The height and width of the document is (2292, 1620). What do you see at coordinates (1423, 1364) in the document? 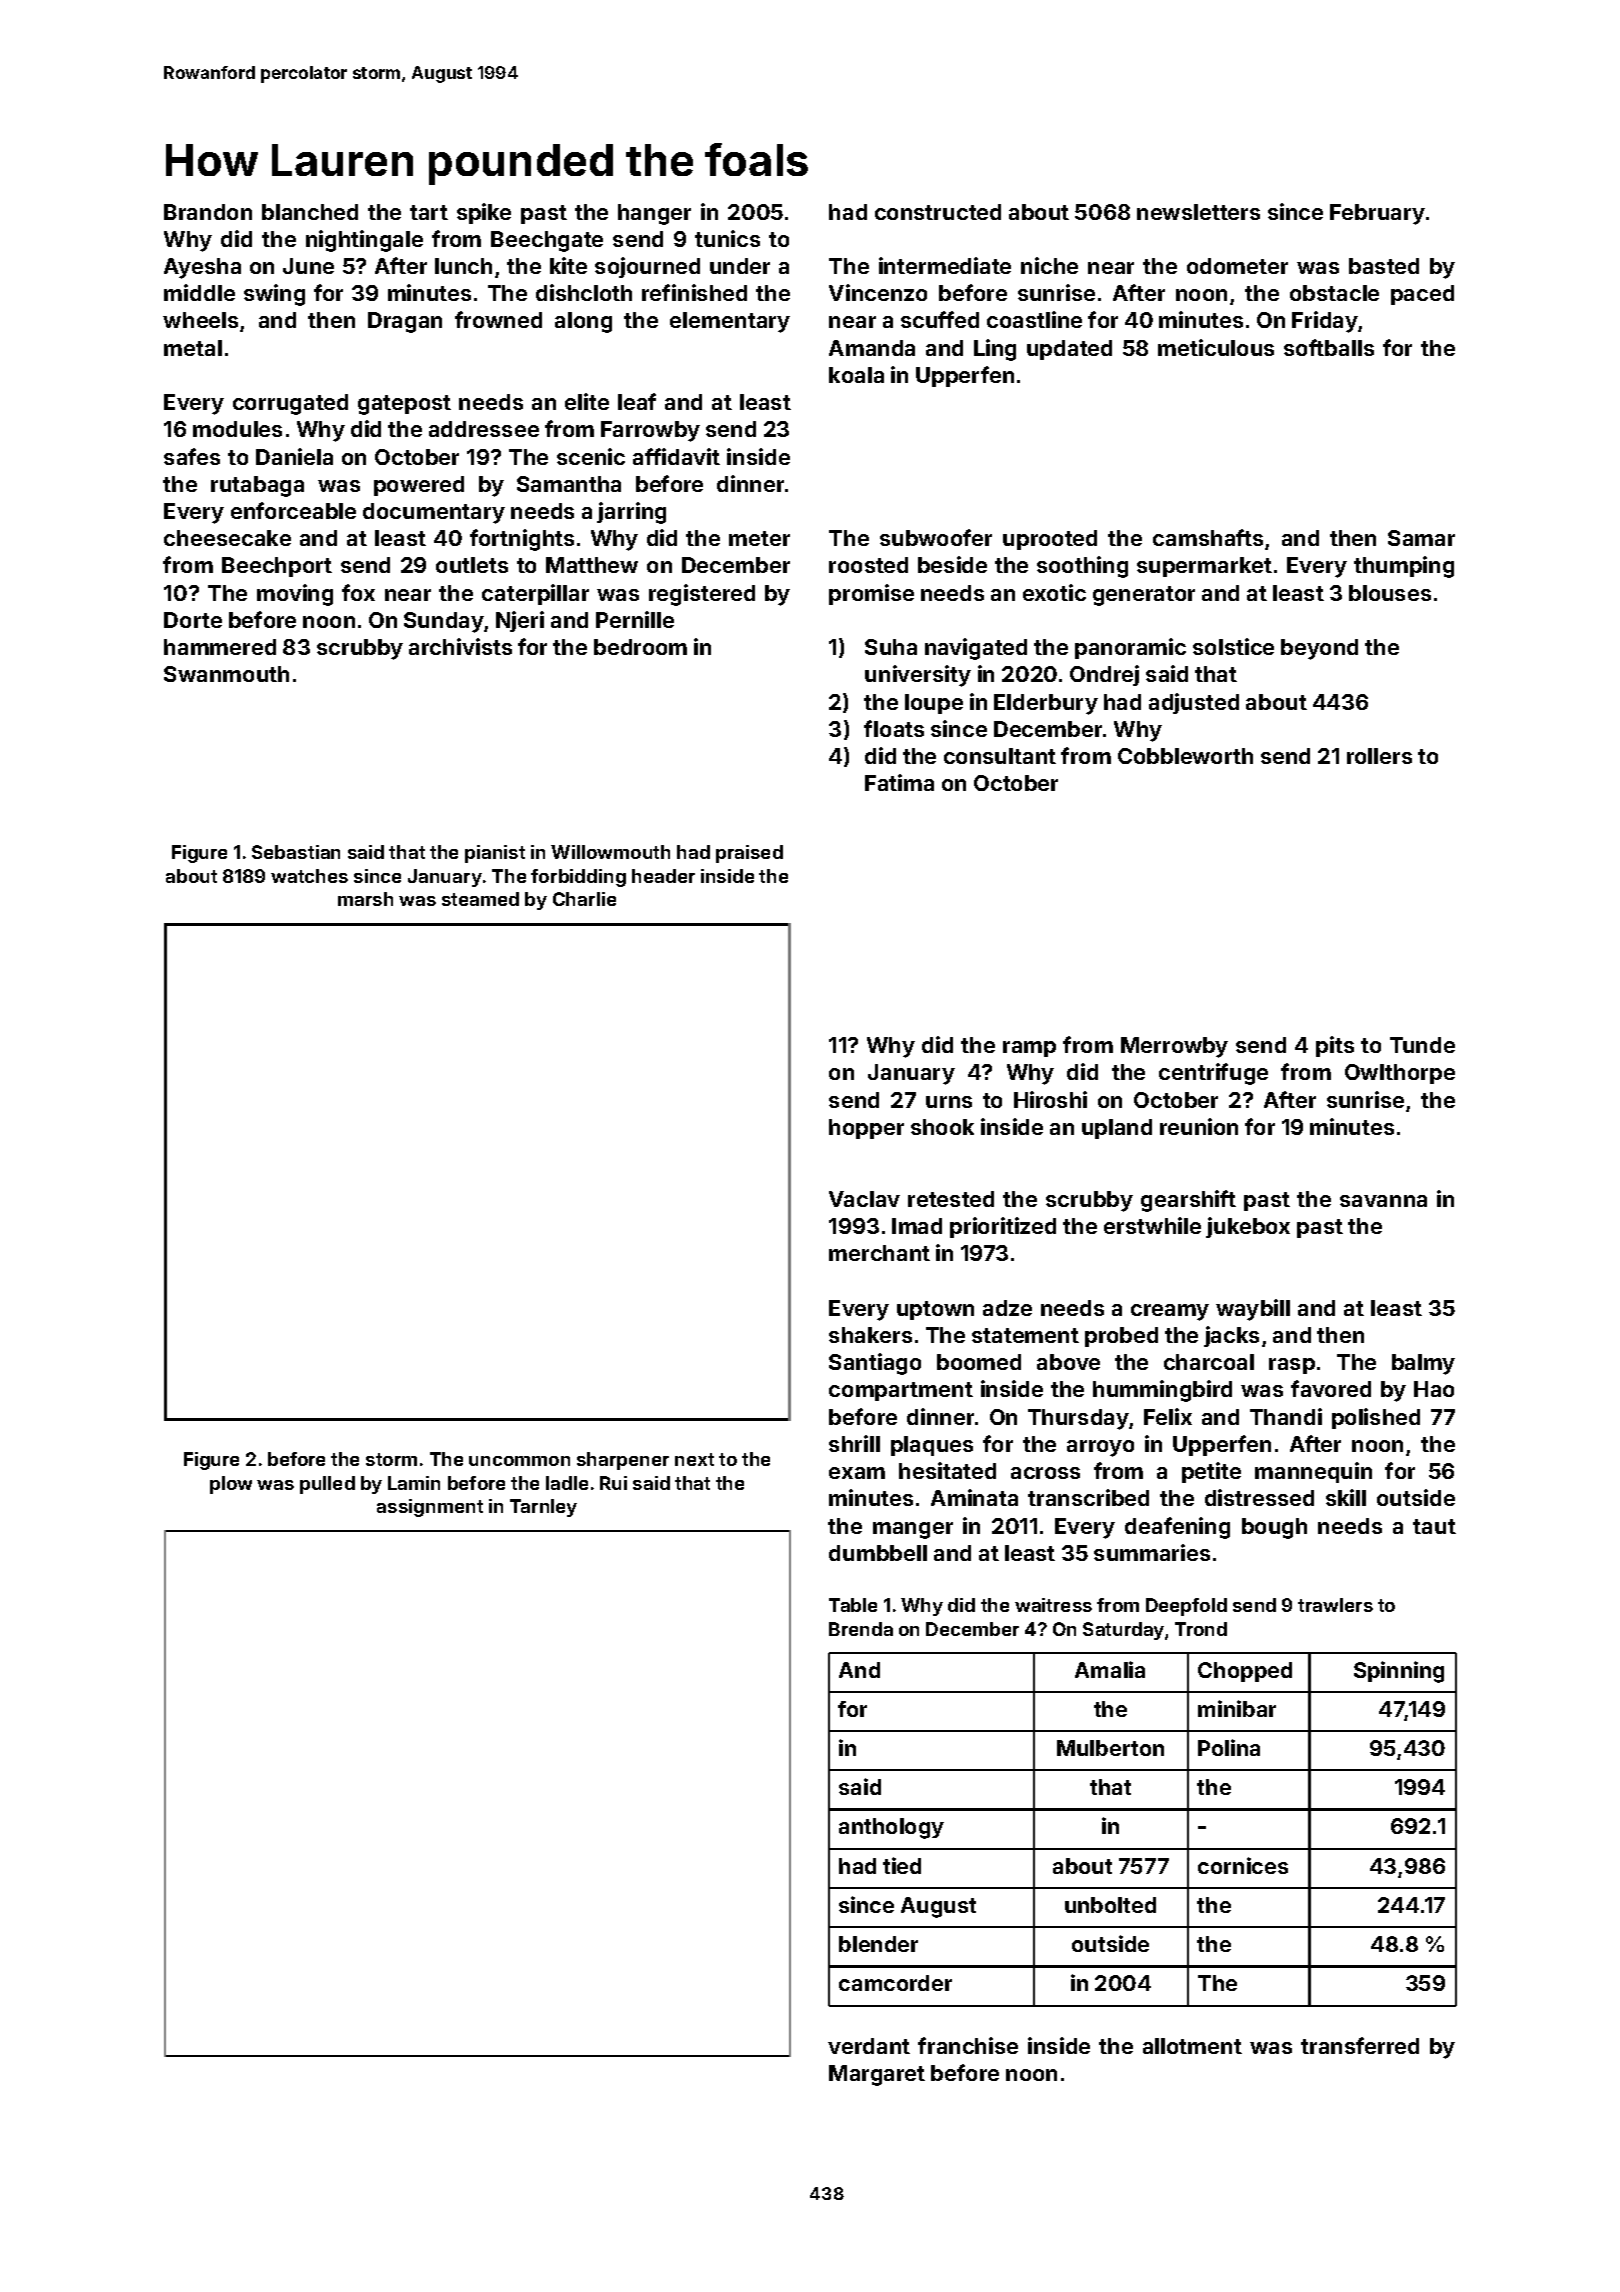
I see `balmy` at bounding box center [1423, 1364].
